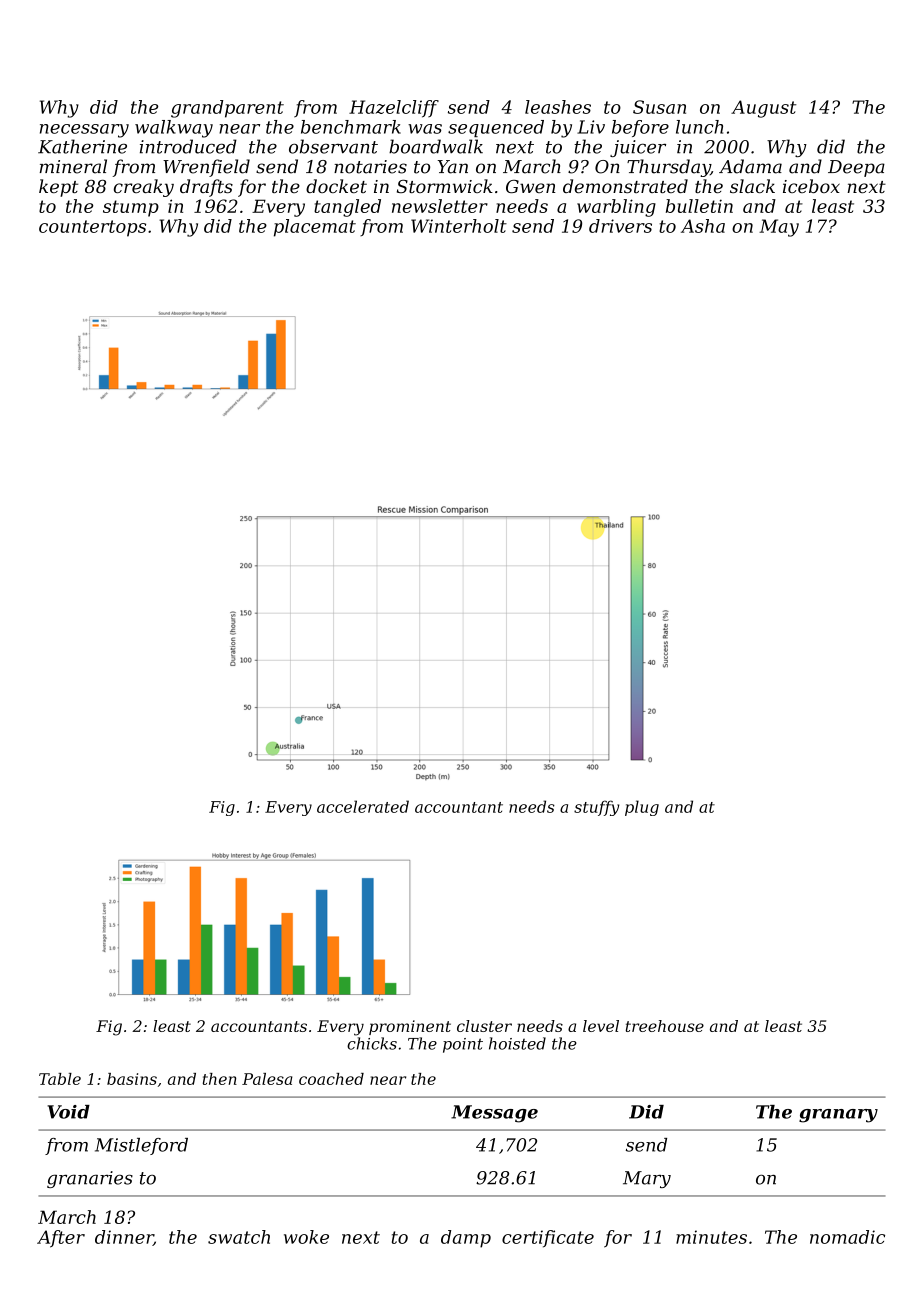  Describe the element at coordinates (174, 129) in the screenshot. I see `walkway` at that location.
